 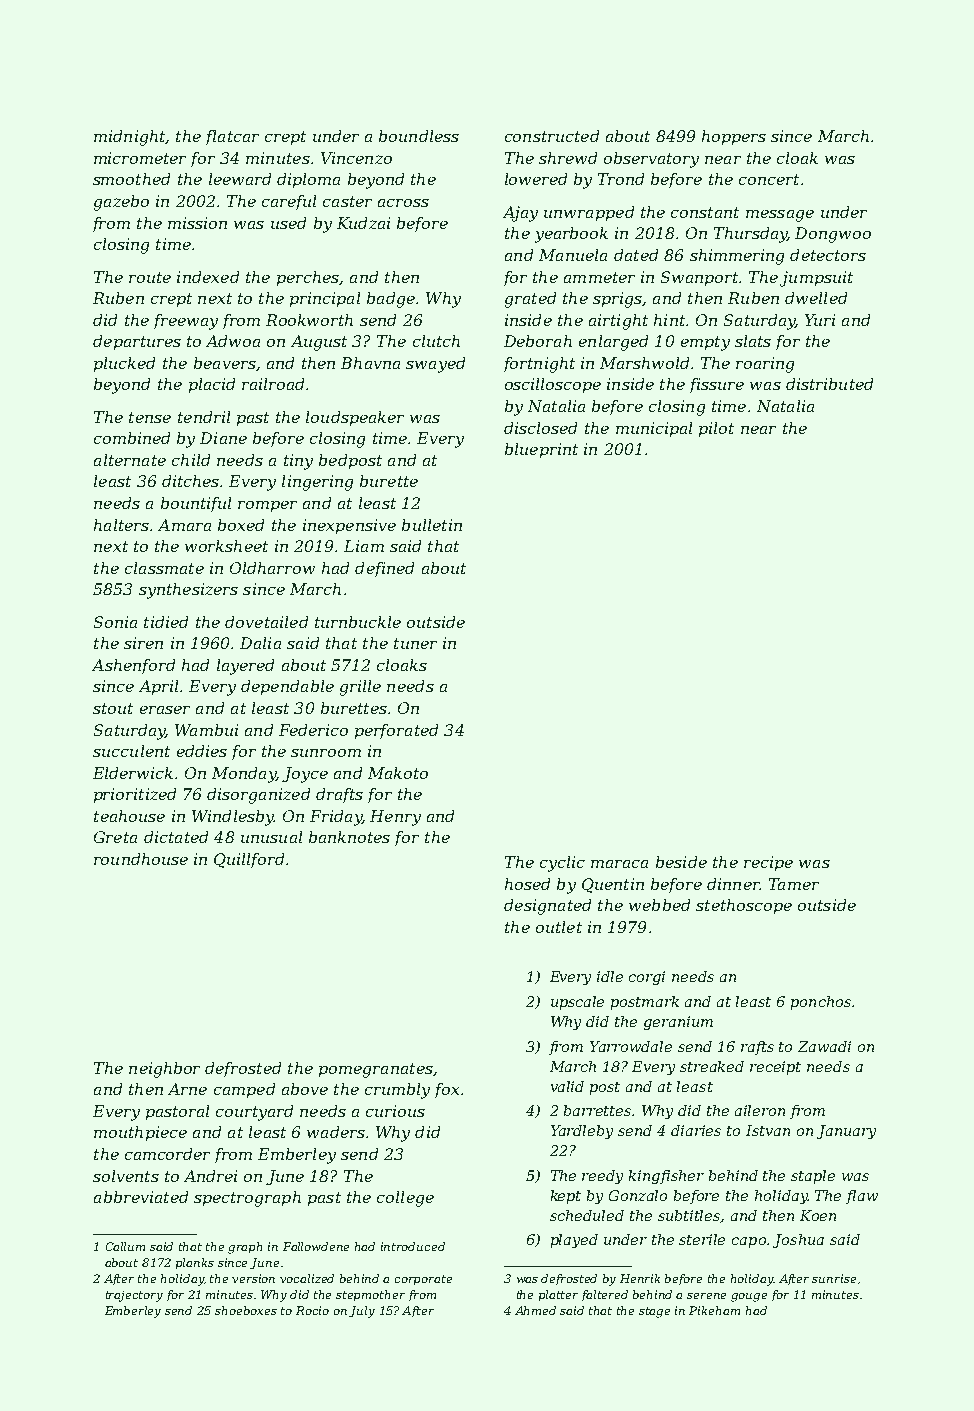 What do you see at coordinates (829, 384) in the image?
I see `distributed` at bounding box center [829, 384].
